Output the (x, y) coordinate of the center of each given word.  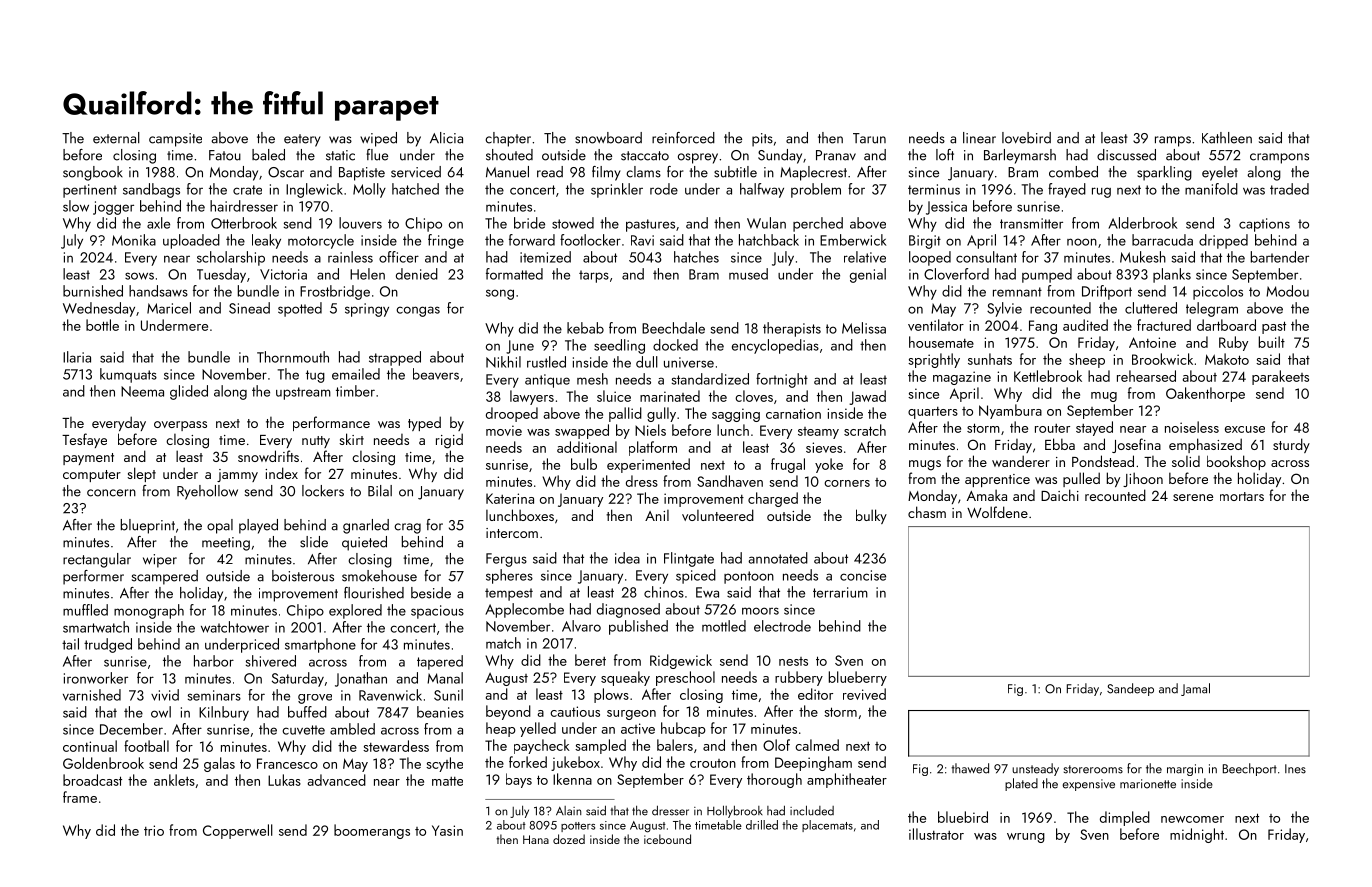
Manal (445, 678)
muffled (85, 610)
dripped (1223, 241)
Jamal (1195, 689)
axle (158, 223)
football (146, 746)
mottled (724, 626)
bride (529, 223)
